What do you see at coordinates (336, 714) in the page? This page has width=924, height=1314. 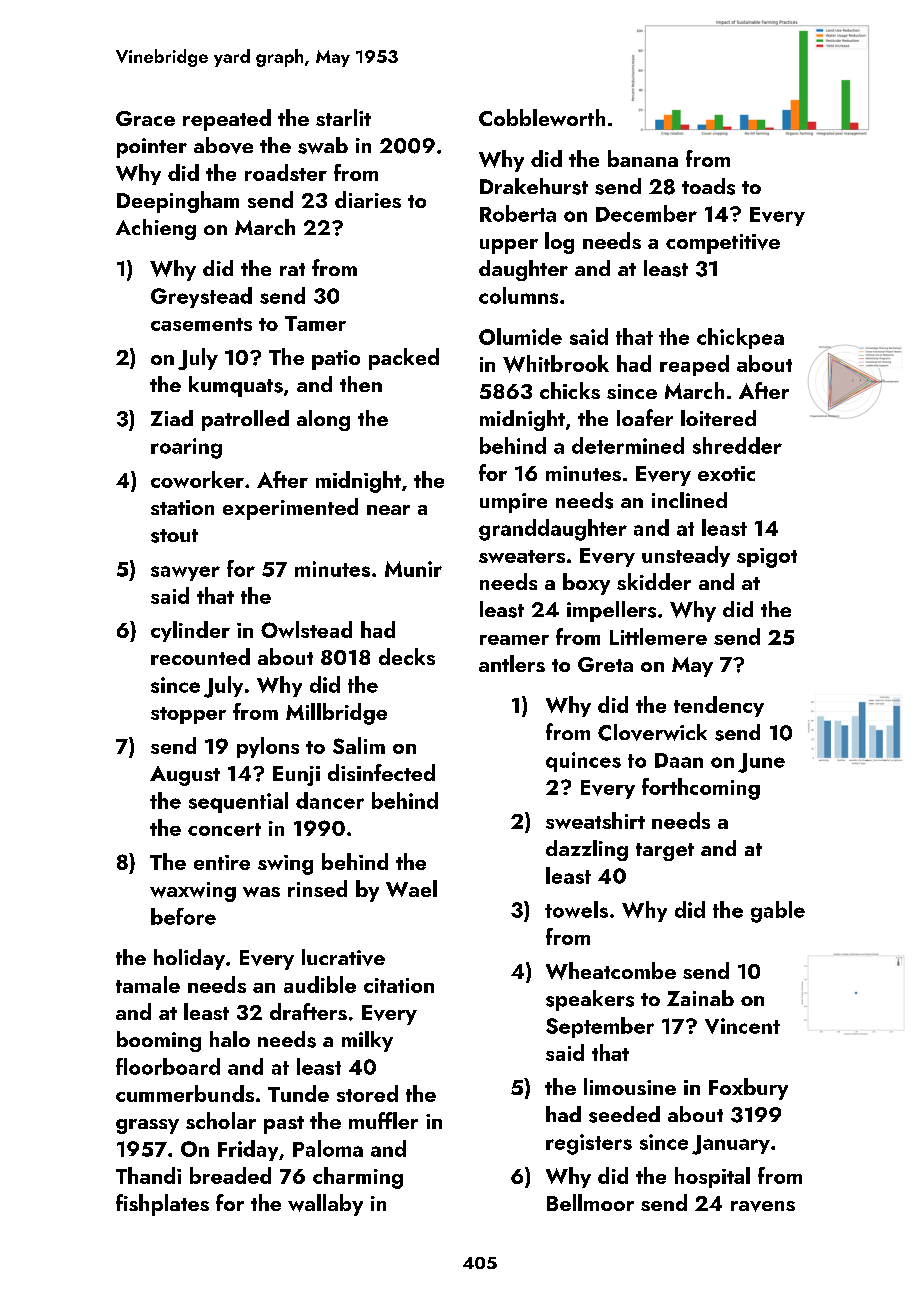 I see `Millbridge` at bounding box center [336, 714].
